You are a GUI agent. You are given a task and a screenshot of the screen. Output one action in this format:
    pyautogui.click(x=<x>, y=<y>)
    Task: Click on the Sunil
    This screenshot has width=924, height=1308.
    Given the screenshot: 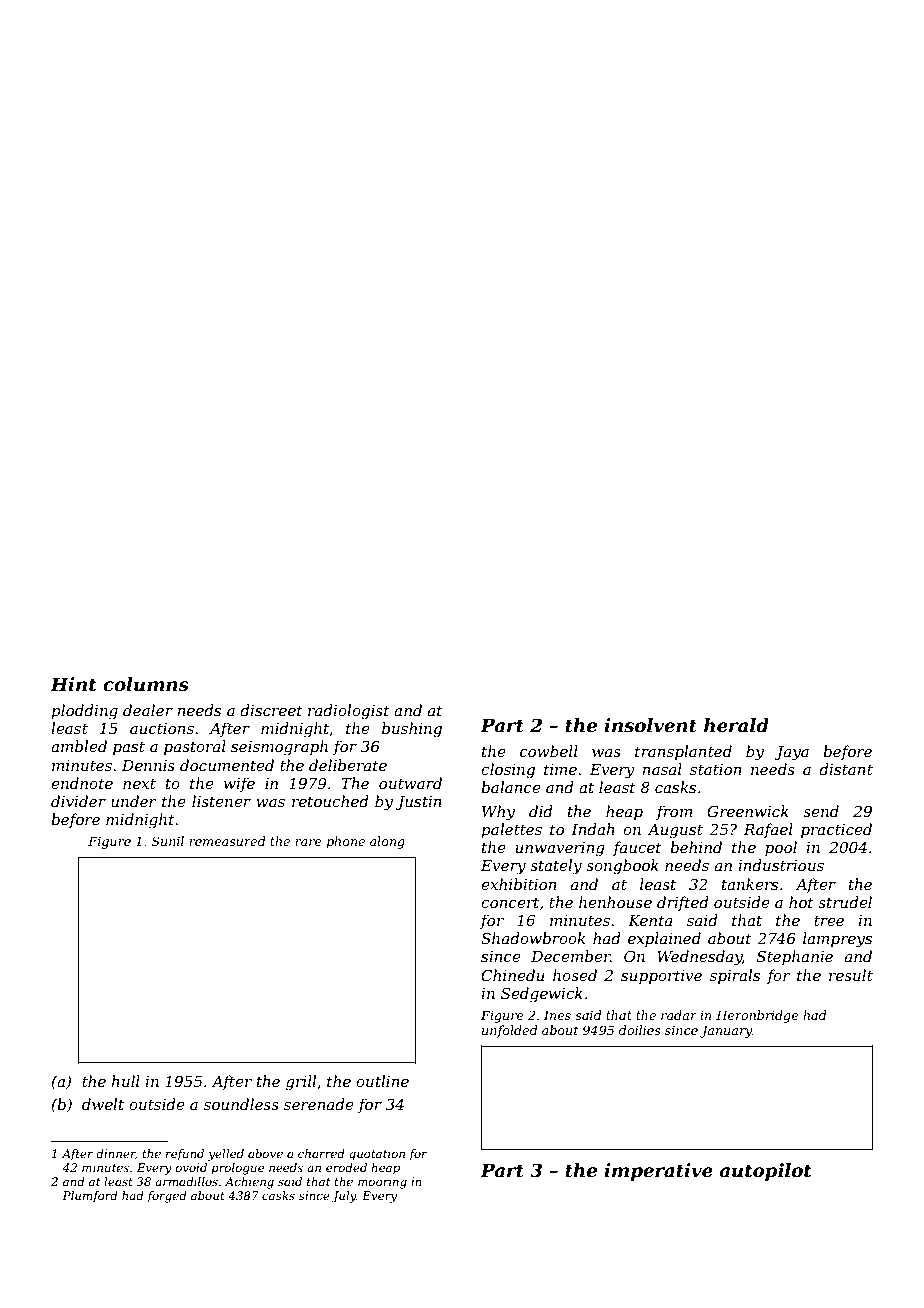 What is the action you would take?
    pyautogui.click(x=168, y=841)
